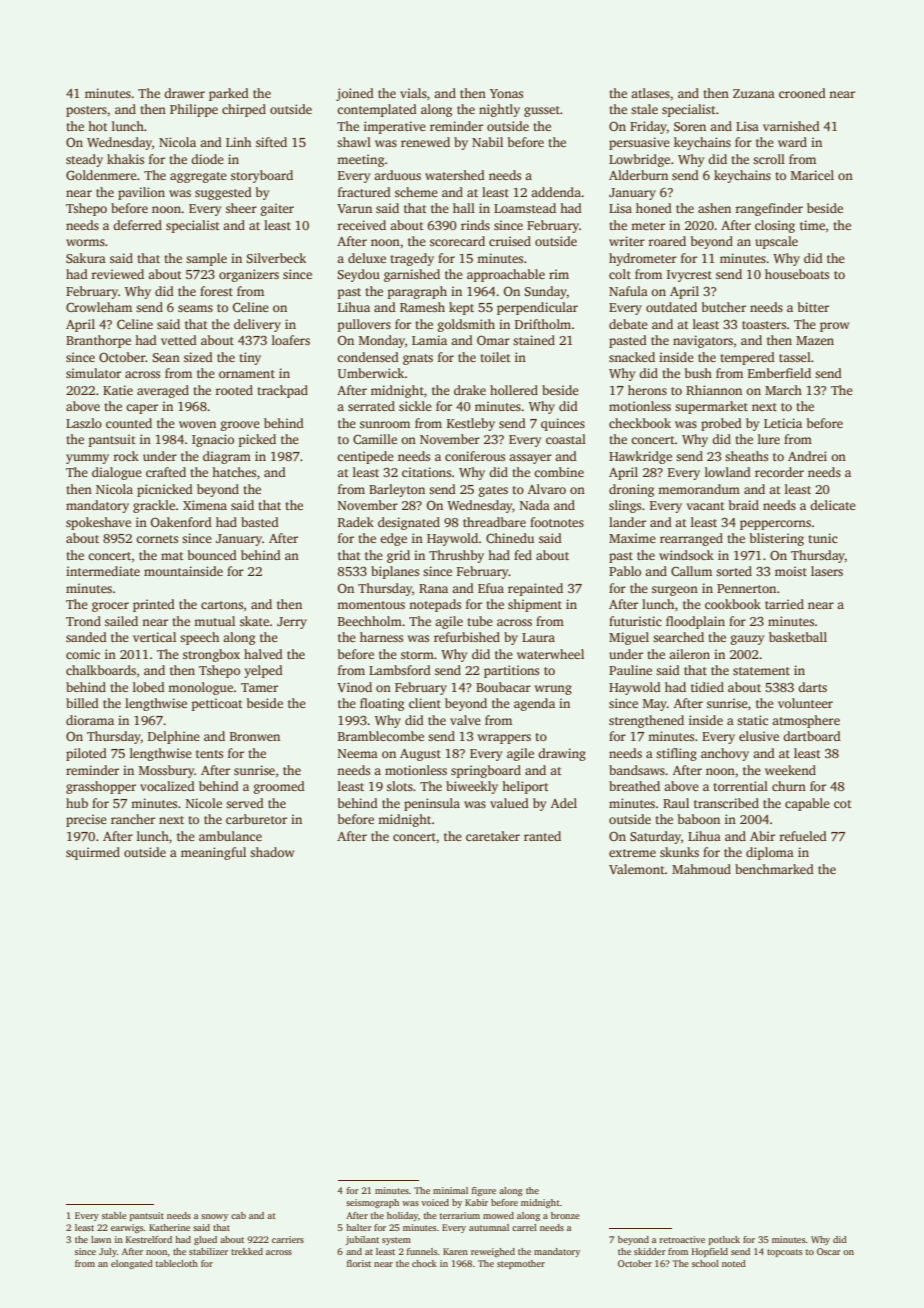 This screenshot has height=1308, width=924. Describe the element at coordinates (537, 308) in the screenshot. I see `perpendicular` at that location.
